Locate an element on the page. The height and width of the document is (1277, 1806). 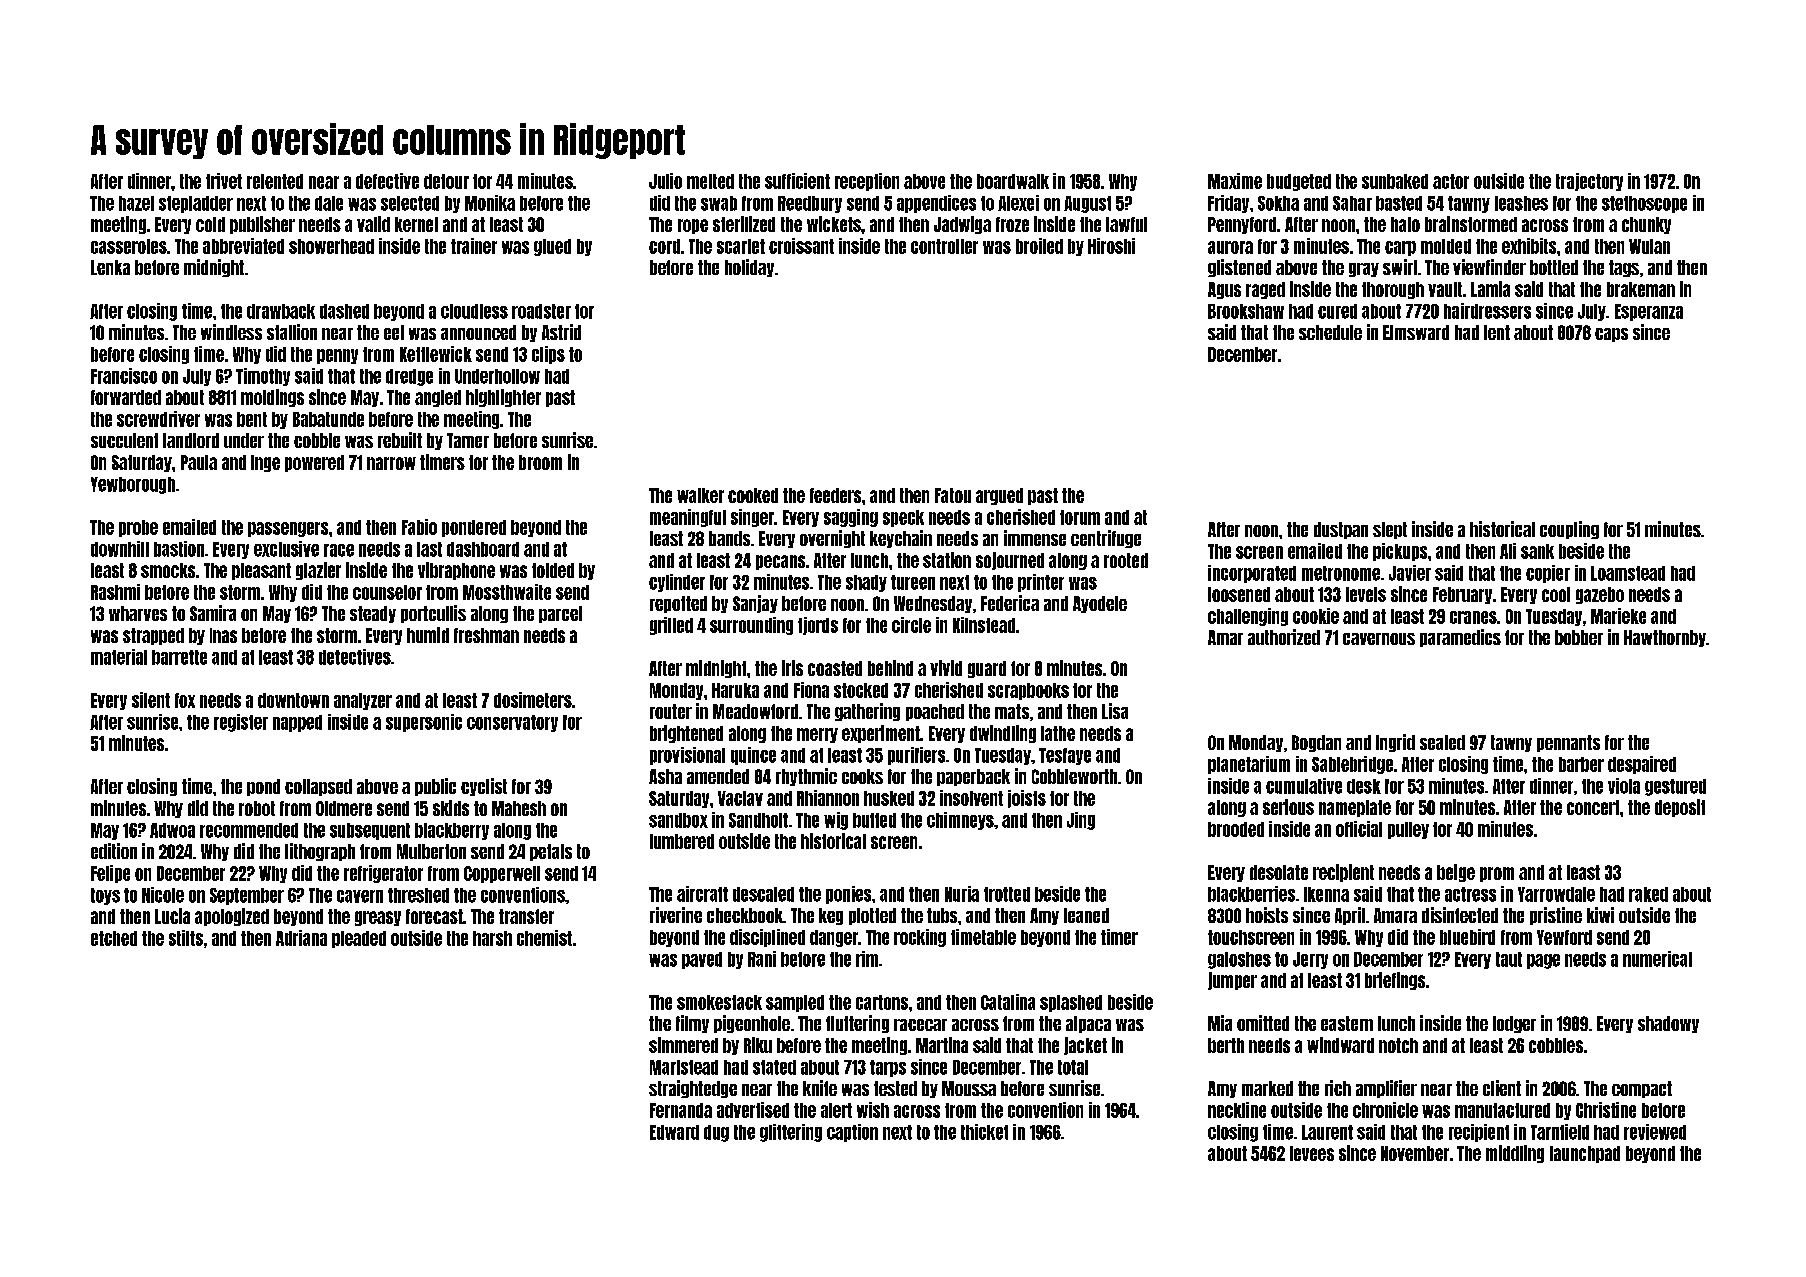
reception is located at coordinates (867, 182).
